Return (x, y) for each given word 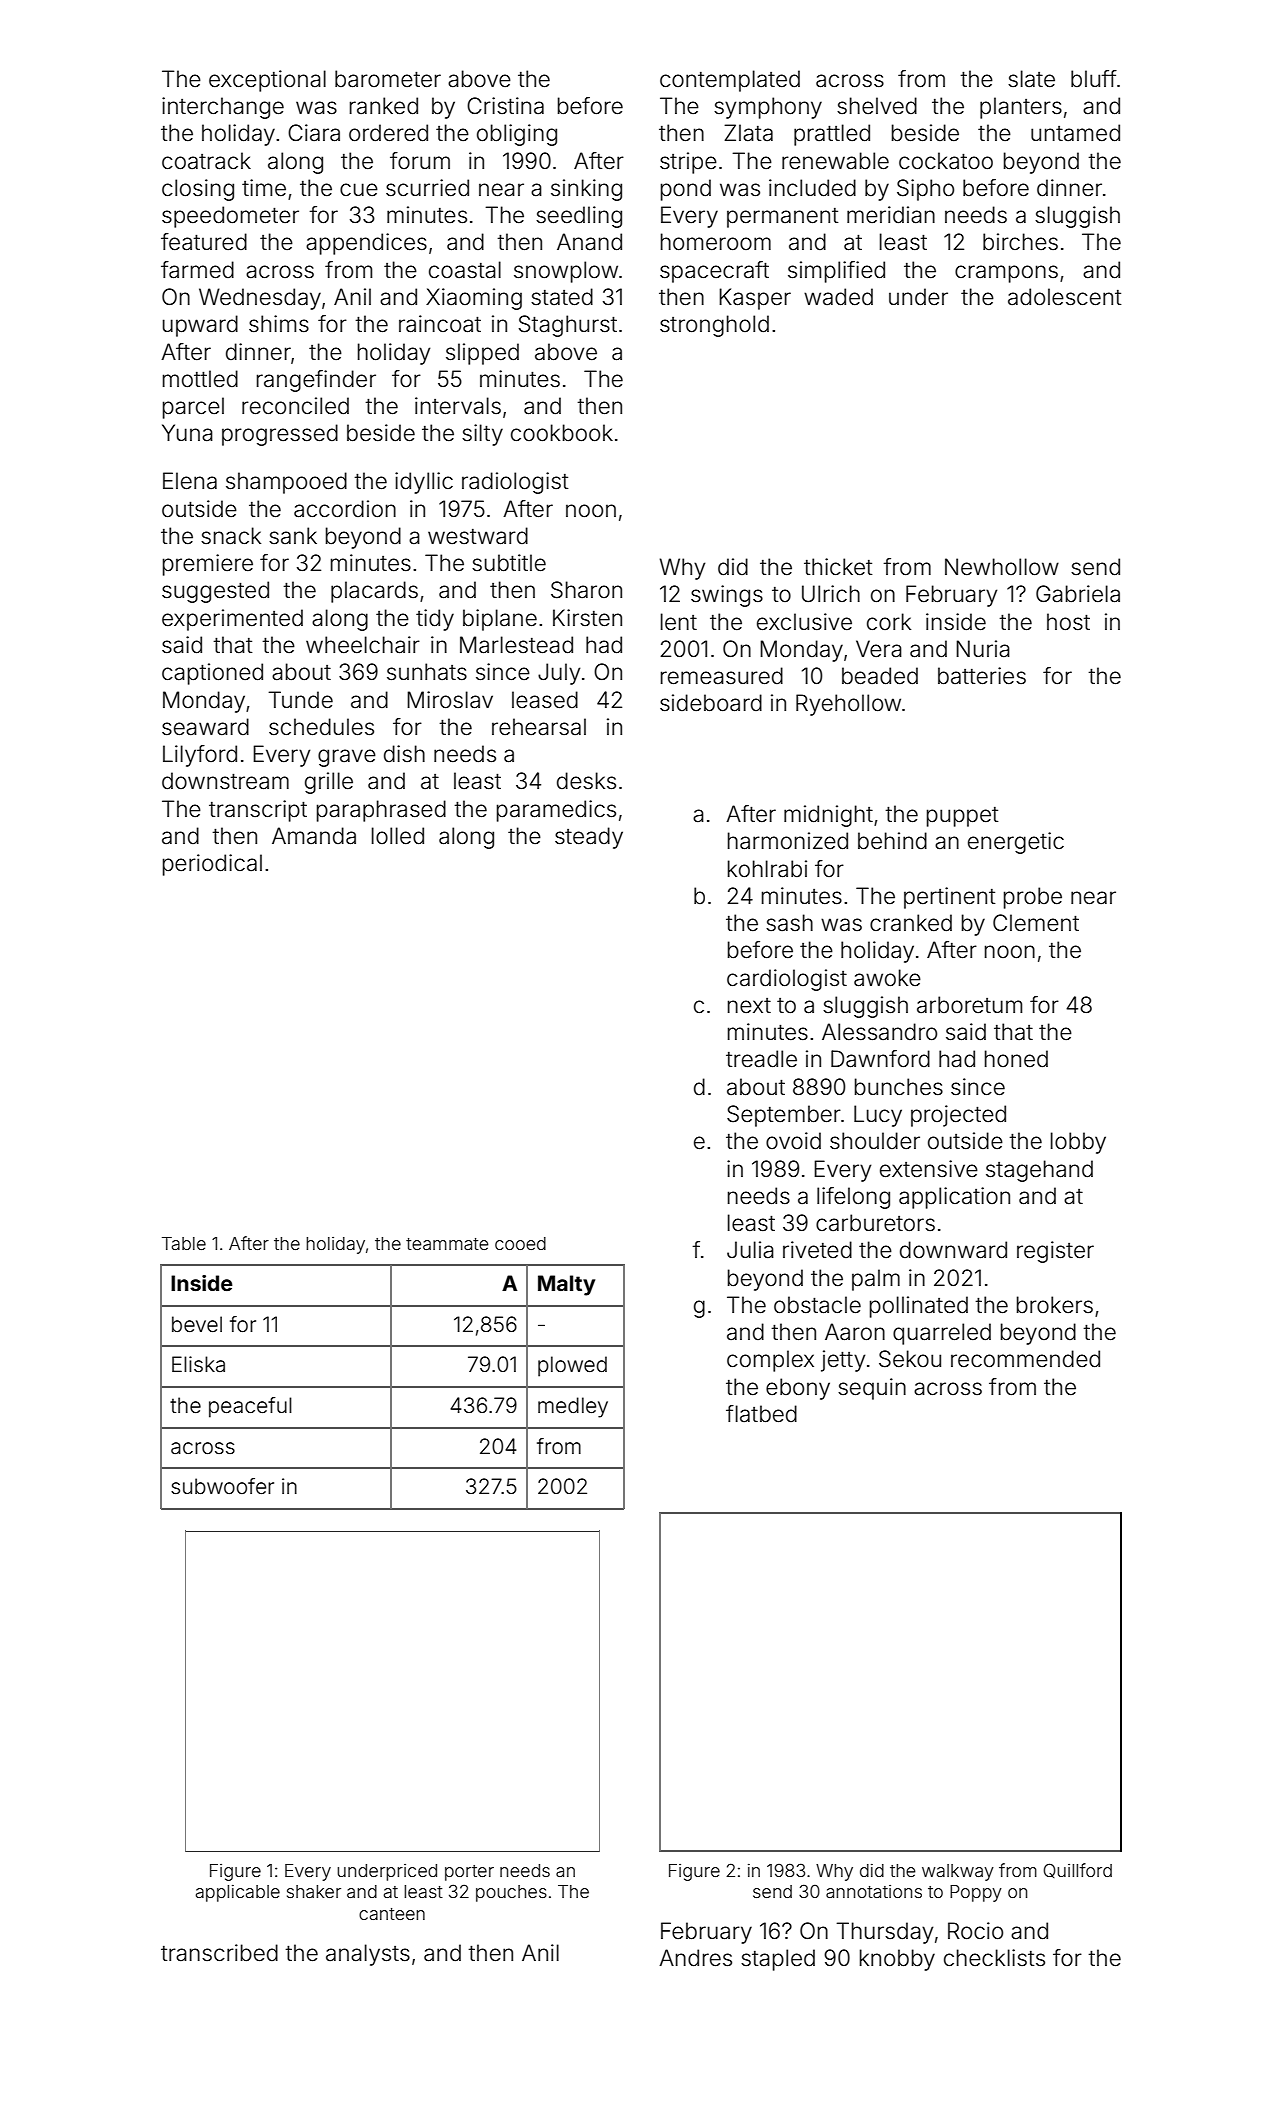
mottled (200, 379)
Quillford (1077, 1870)
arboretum (969, 1005)
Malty (566, 1285)
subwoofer (222, 1486)
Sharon (586, 590)
